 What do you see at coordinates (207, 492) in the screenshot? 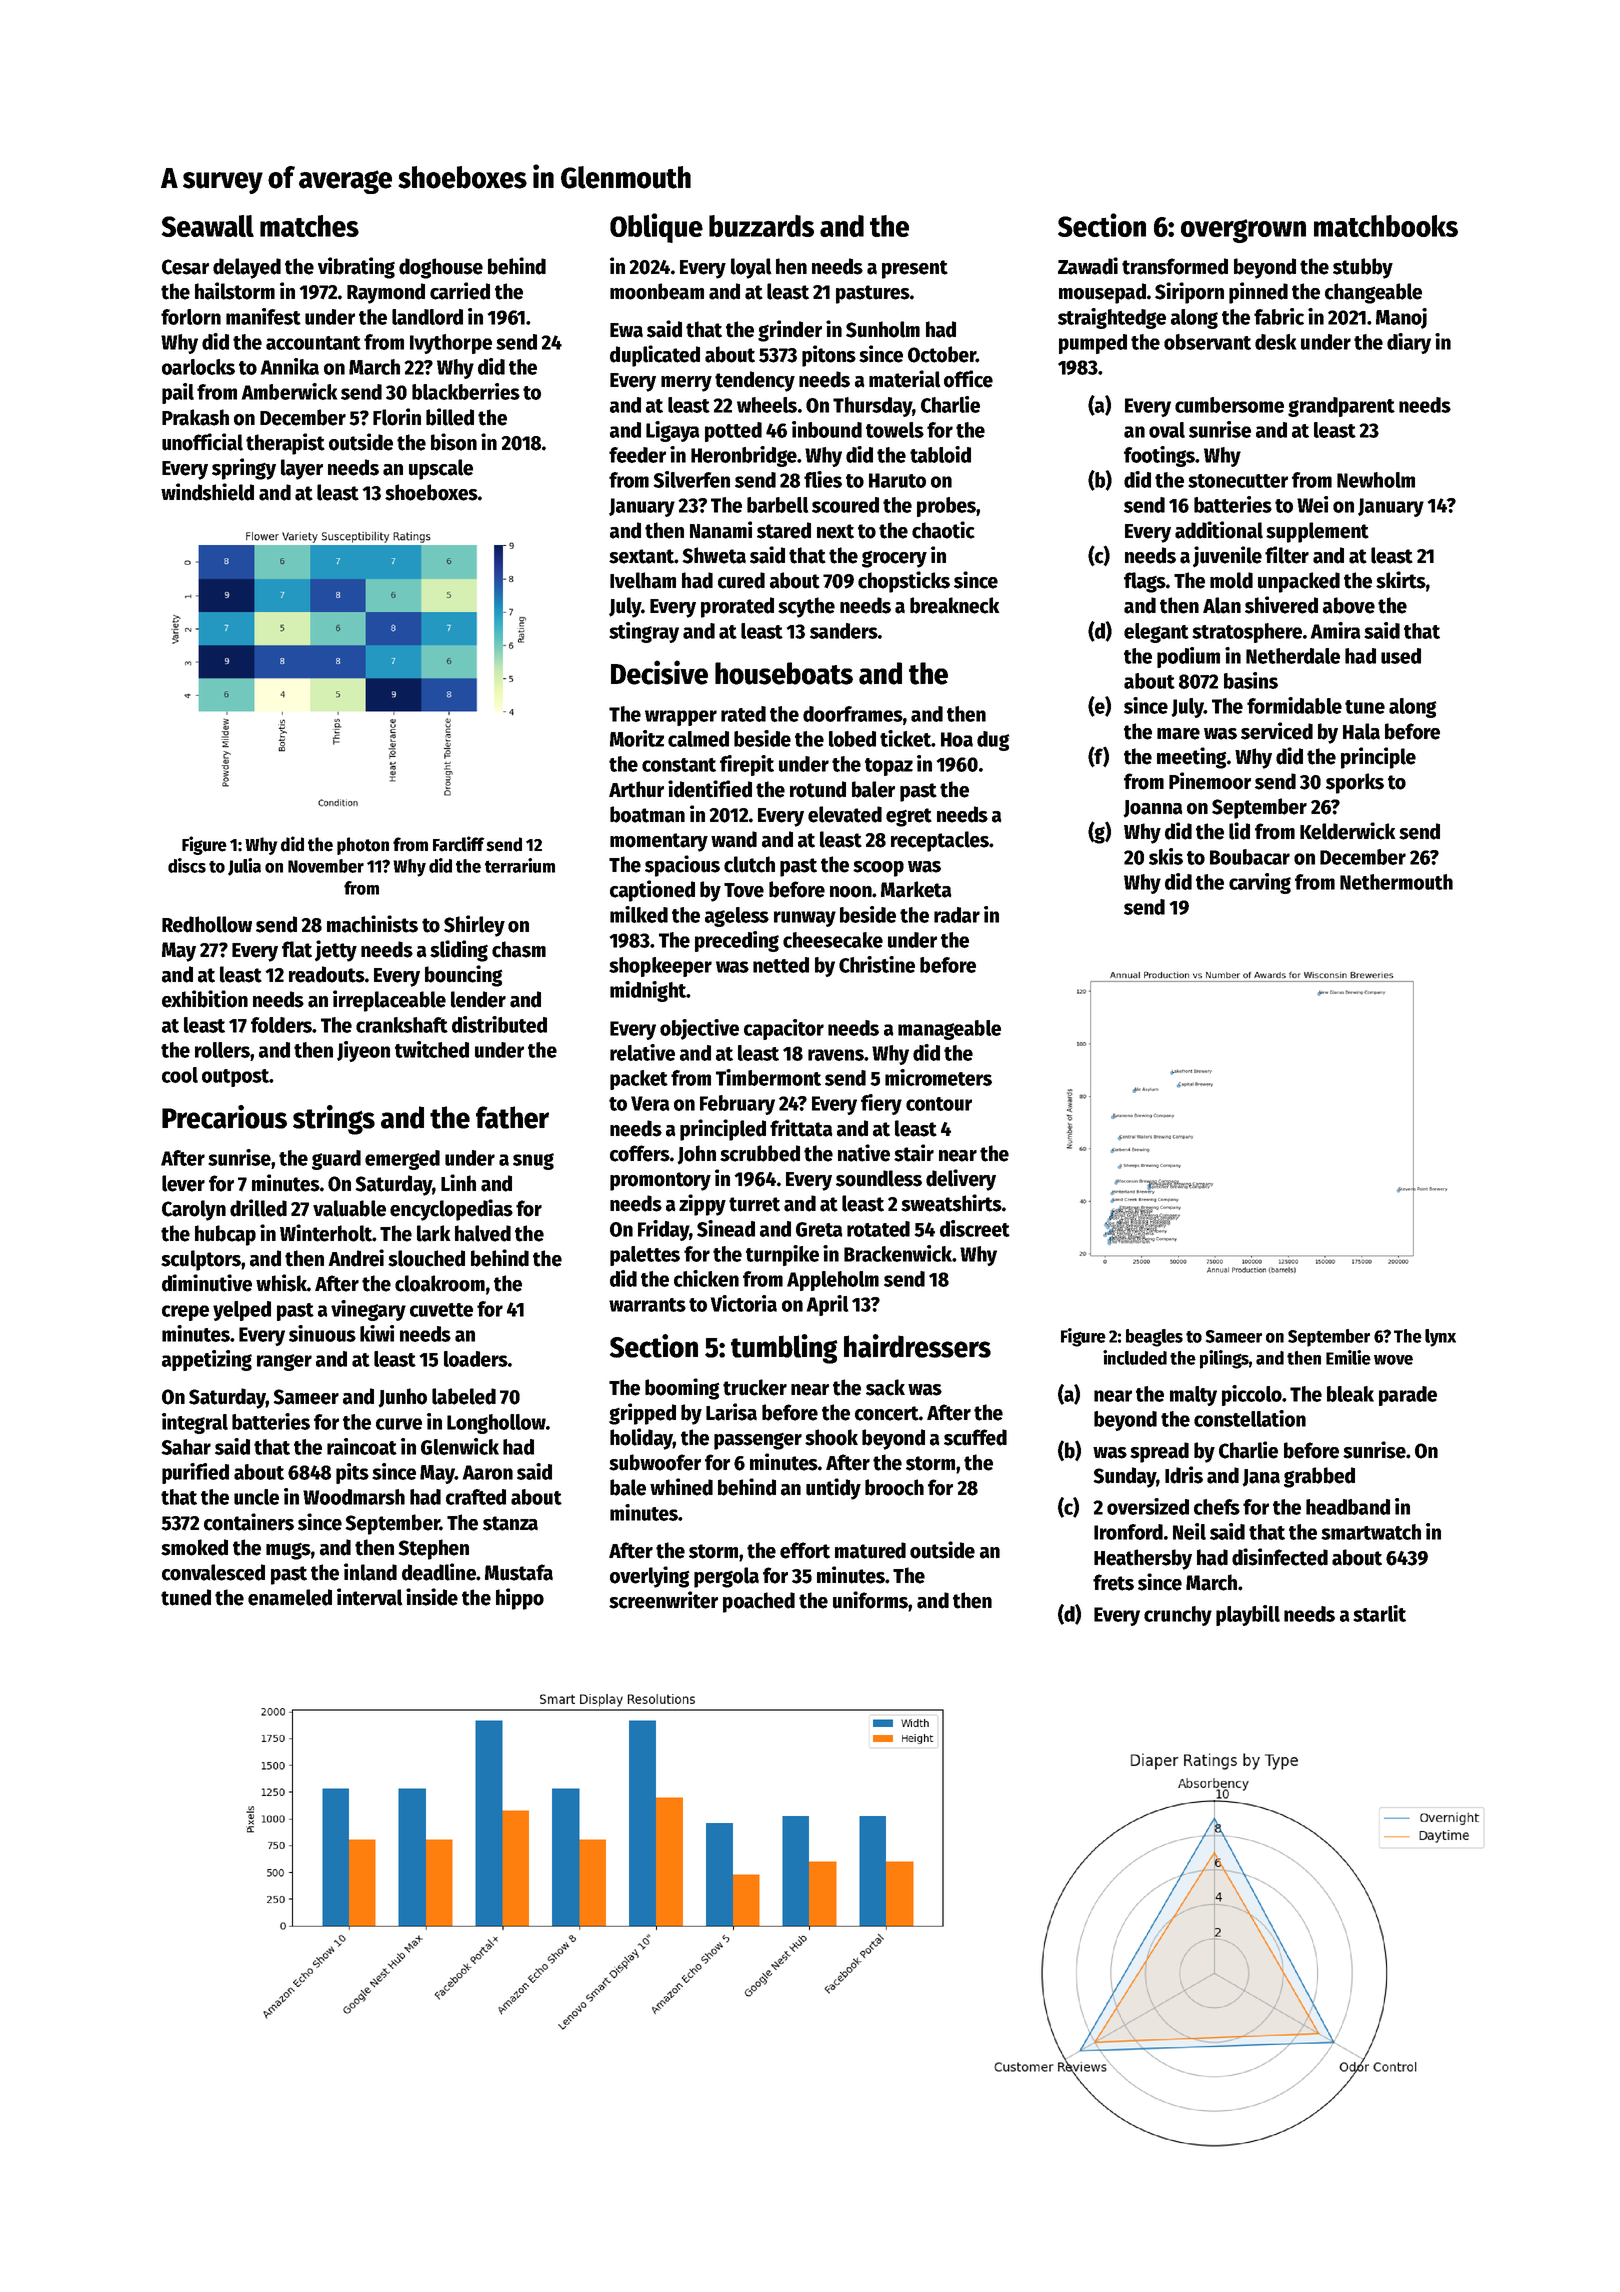
I see `windshield` at bounding box center [207, 492].
